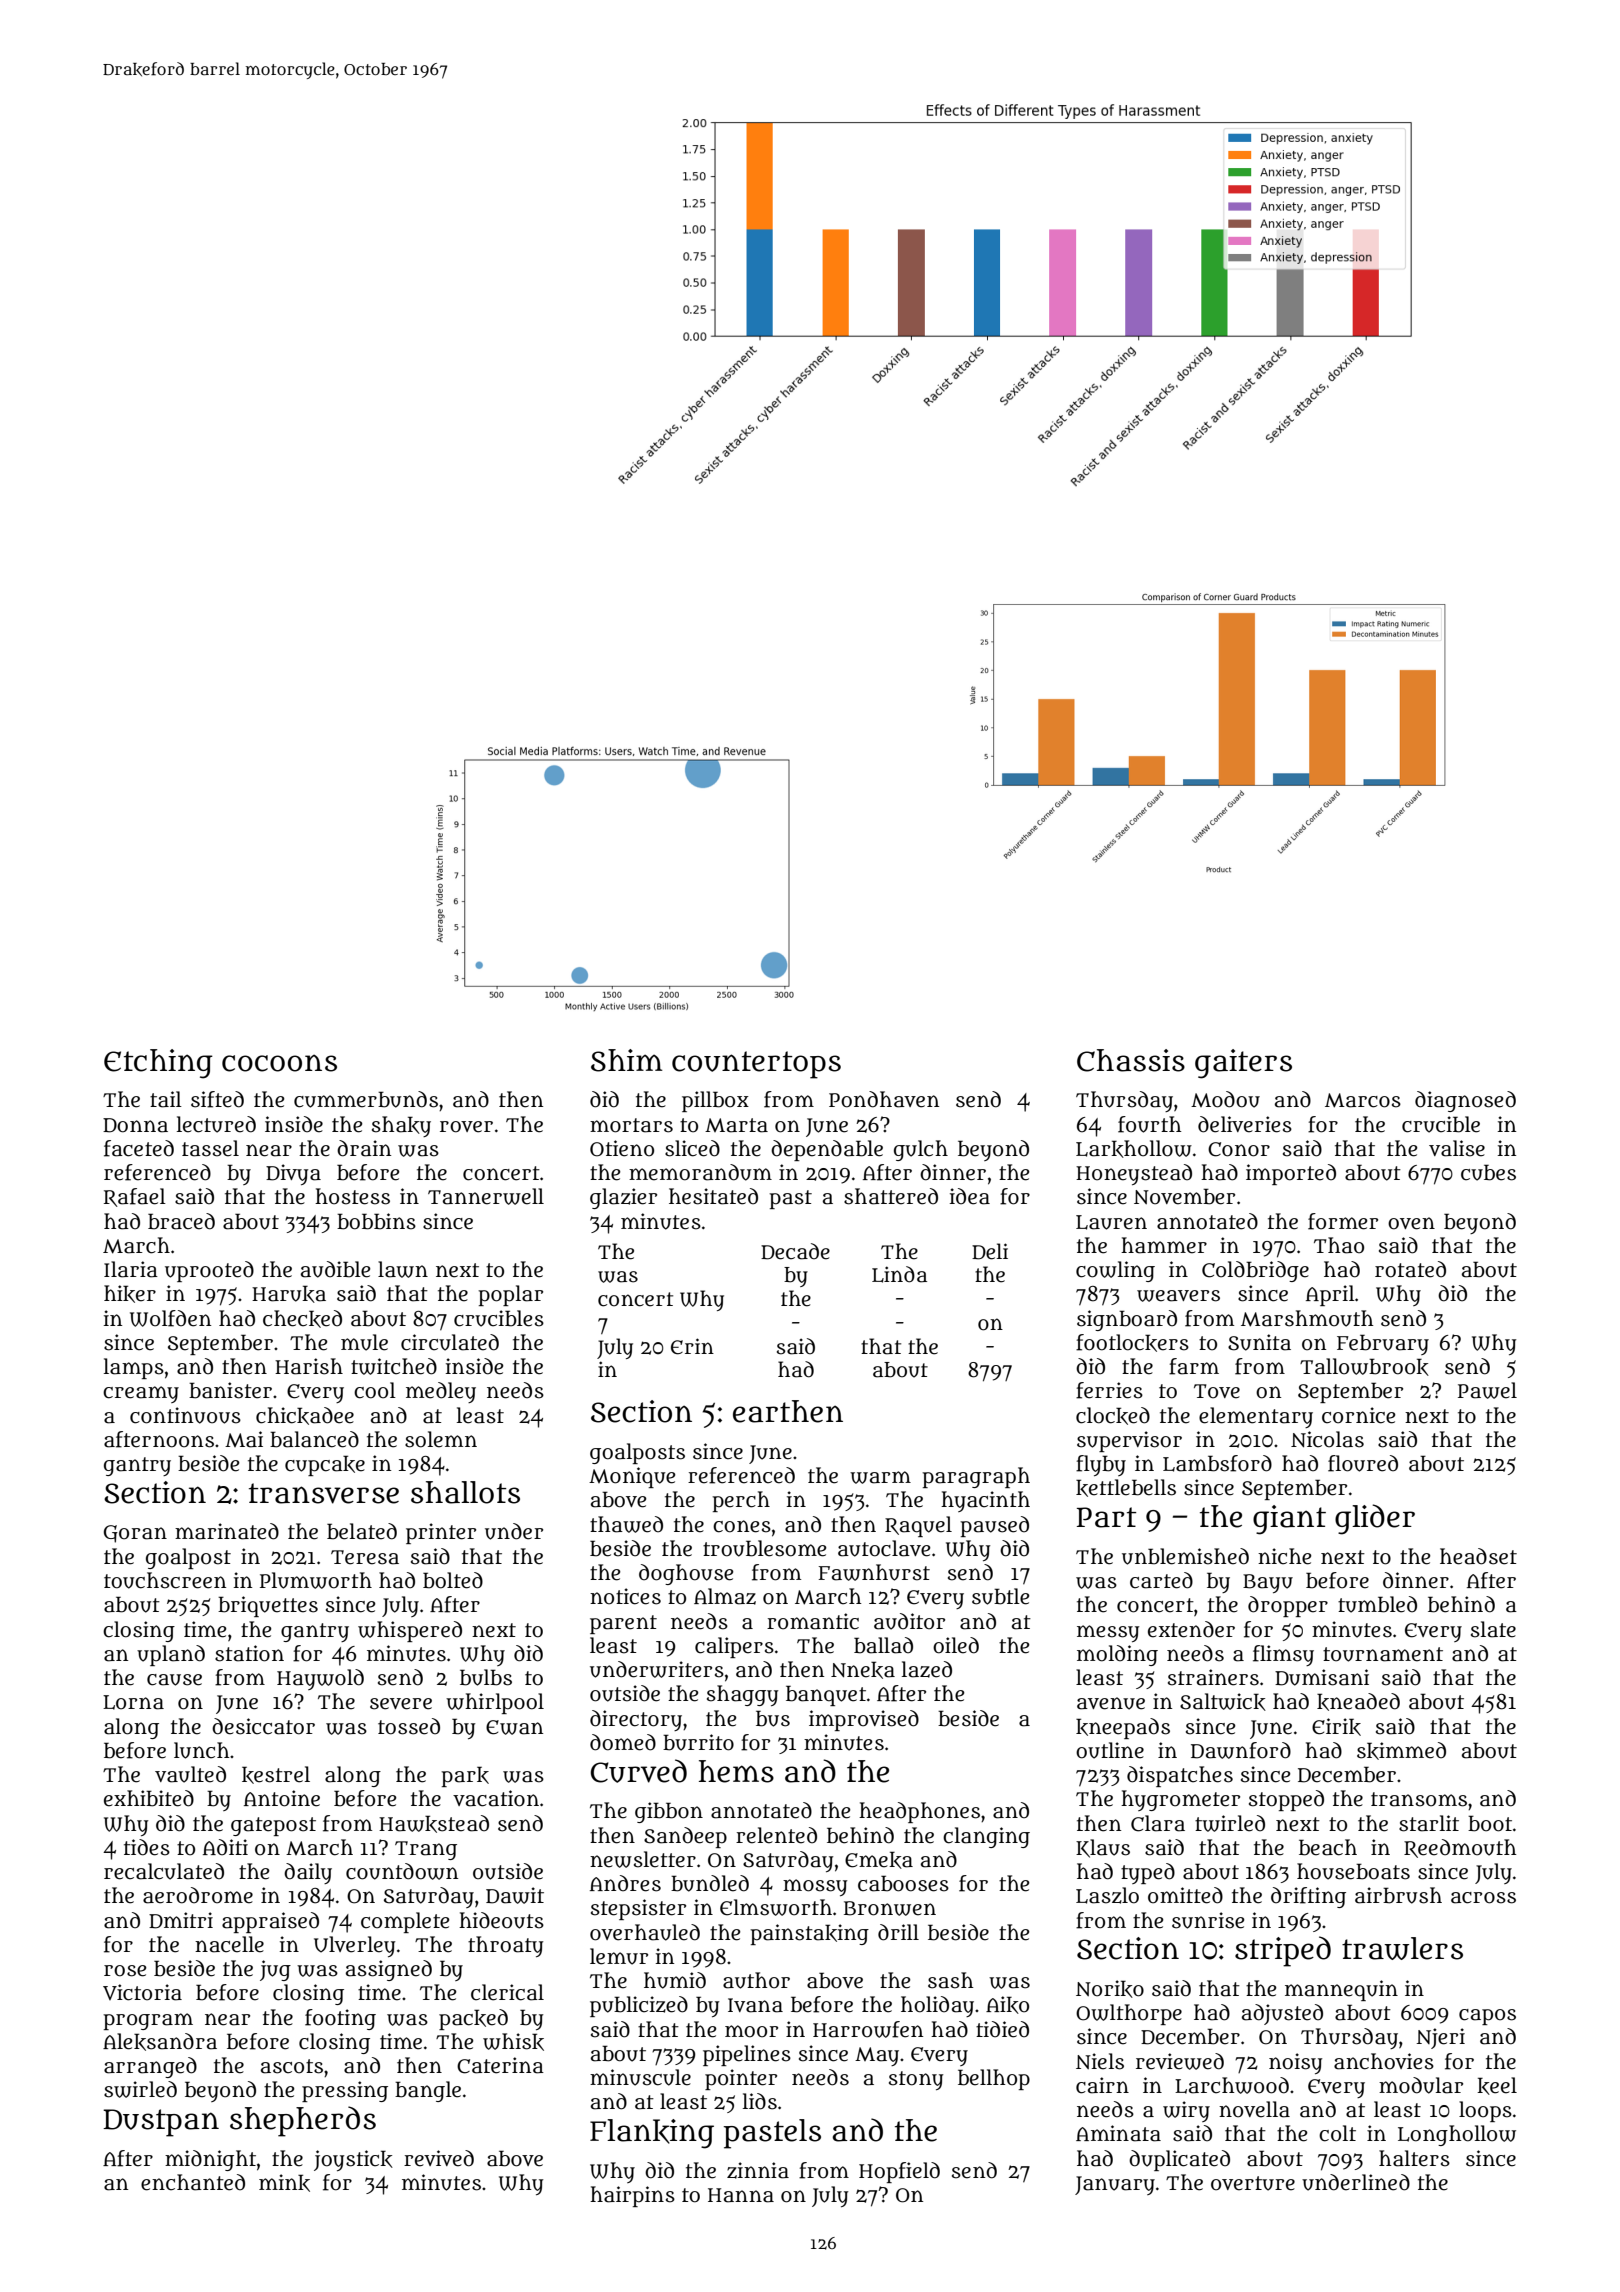 This document has height=2292, width=1620. Describe the element at coordinates (244, 1439) in the document. I see `Mai` at that location.
